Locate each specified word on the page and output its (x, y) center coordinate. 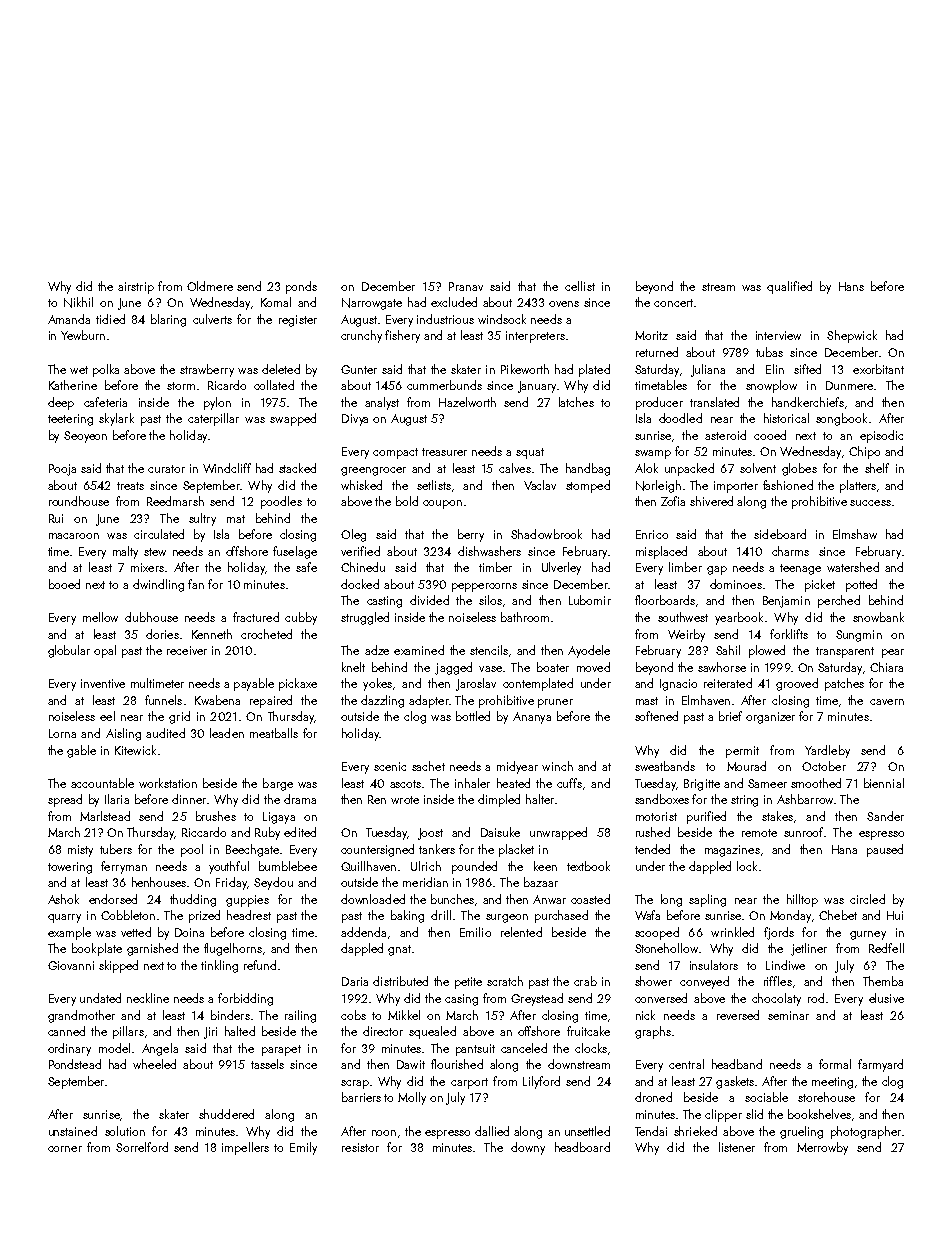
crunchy (361, 336)
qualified (789, 287)
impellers (245, 1148)
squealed (432, 1032)
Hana (844, 849)
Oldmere (210, 286)
